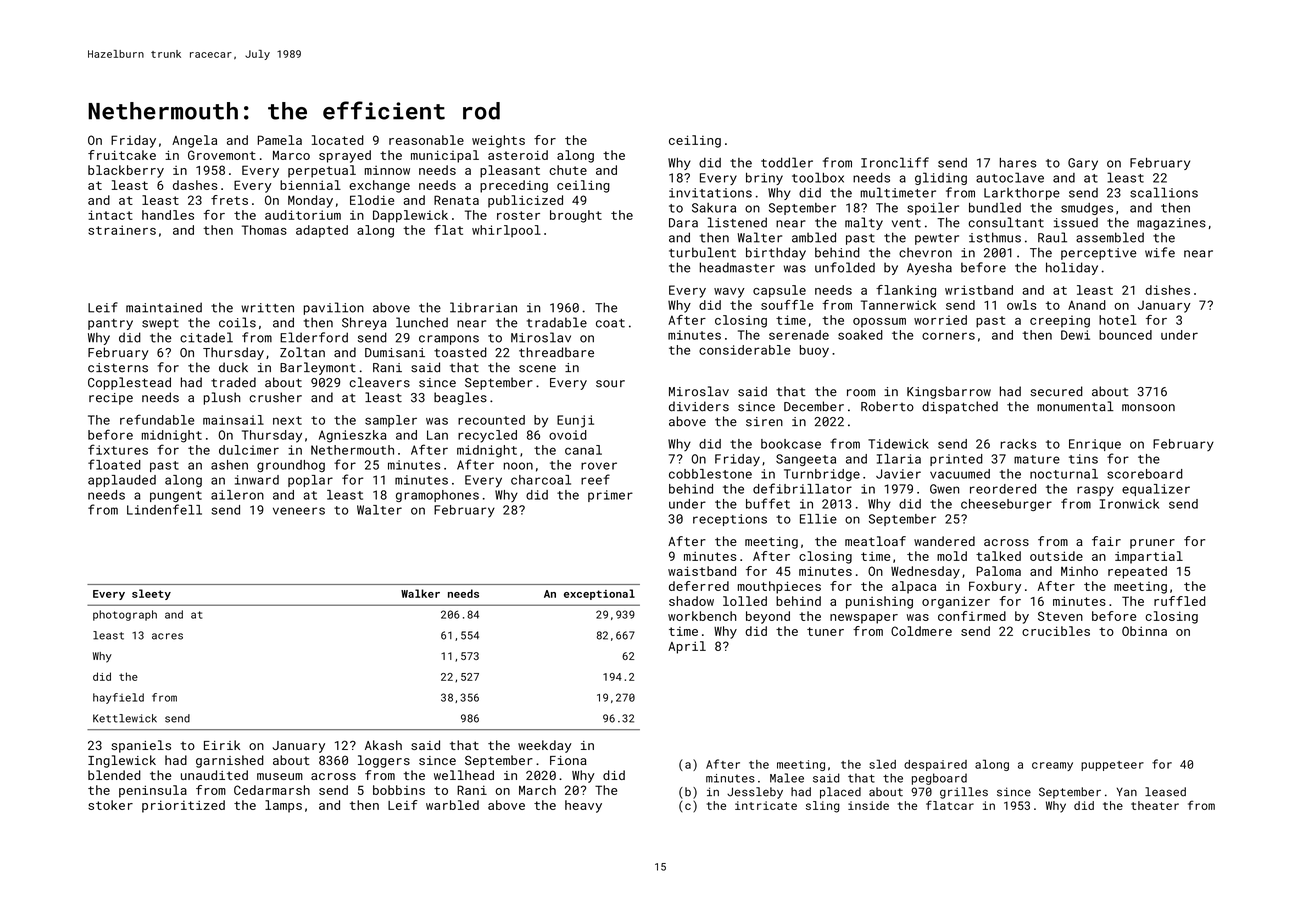  Describe the element at coordinates (1125, 335) in the screenshot. I see `bounced` at that location.
